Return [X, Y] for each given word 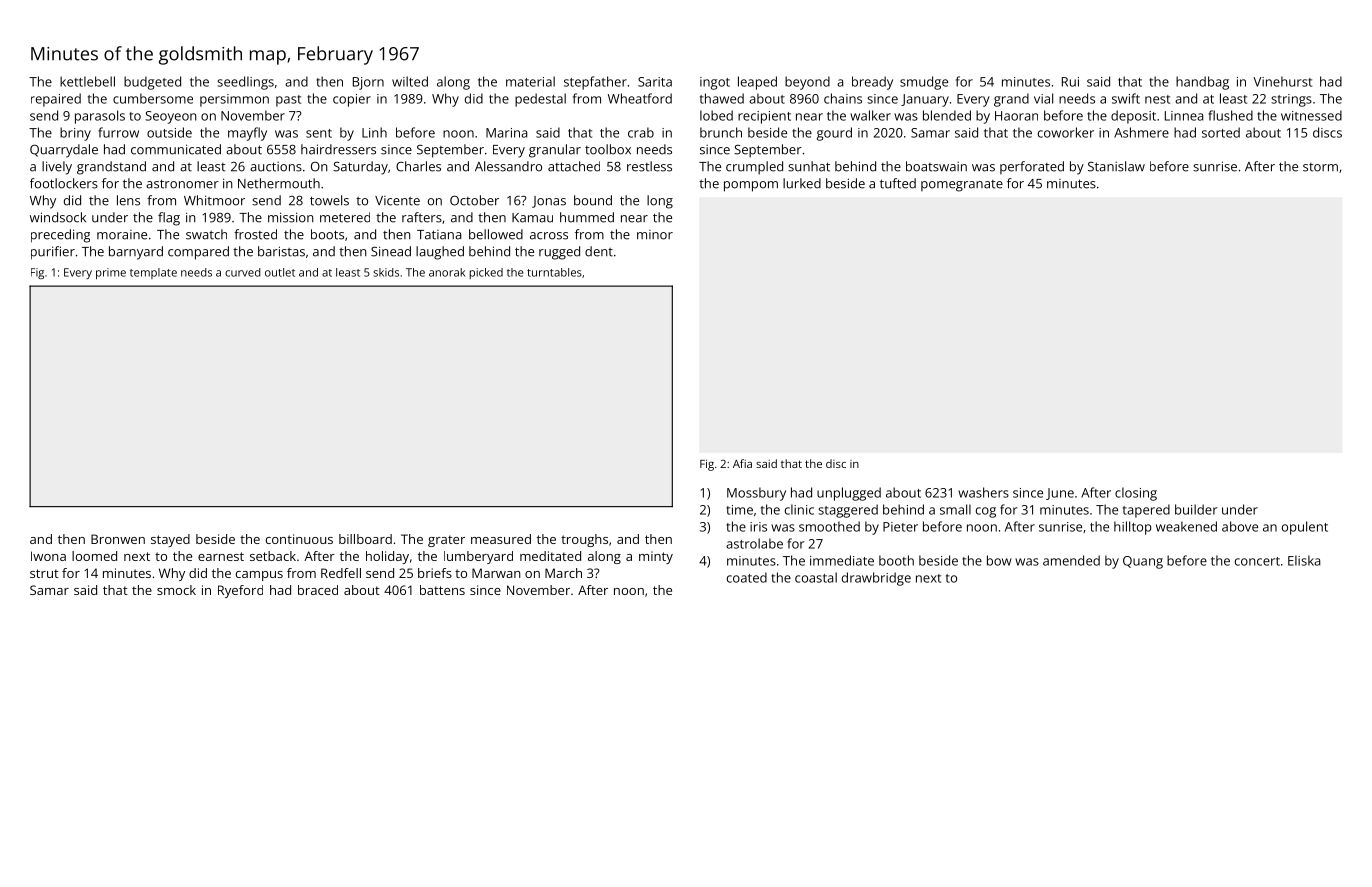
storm [1320, 167]
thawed [722, 98]
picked [486, 273]
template [153, 273]
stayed [170, 540]
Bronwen [118, 539]
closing [1136, 494]
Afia [742, 463]
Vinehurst [1282, 81]
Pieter [900, 527]
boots [327, 234]
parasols [100, 117]
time [739, 510]
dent [599, 251]
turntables [554, 272]
